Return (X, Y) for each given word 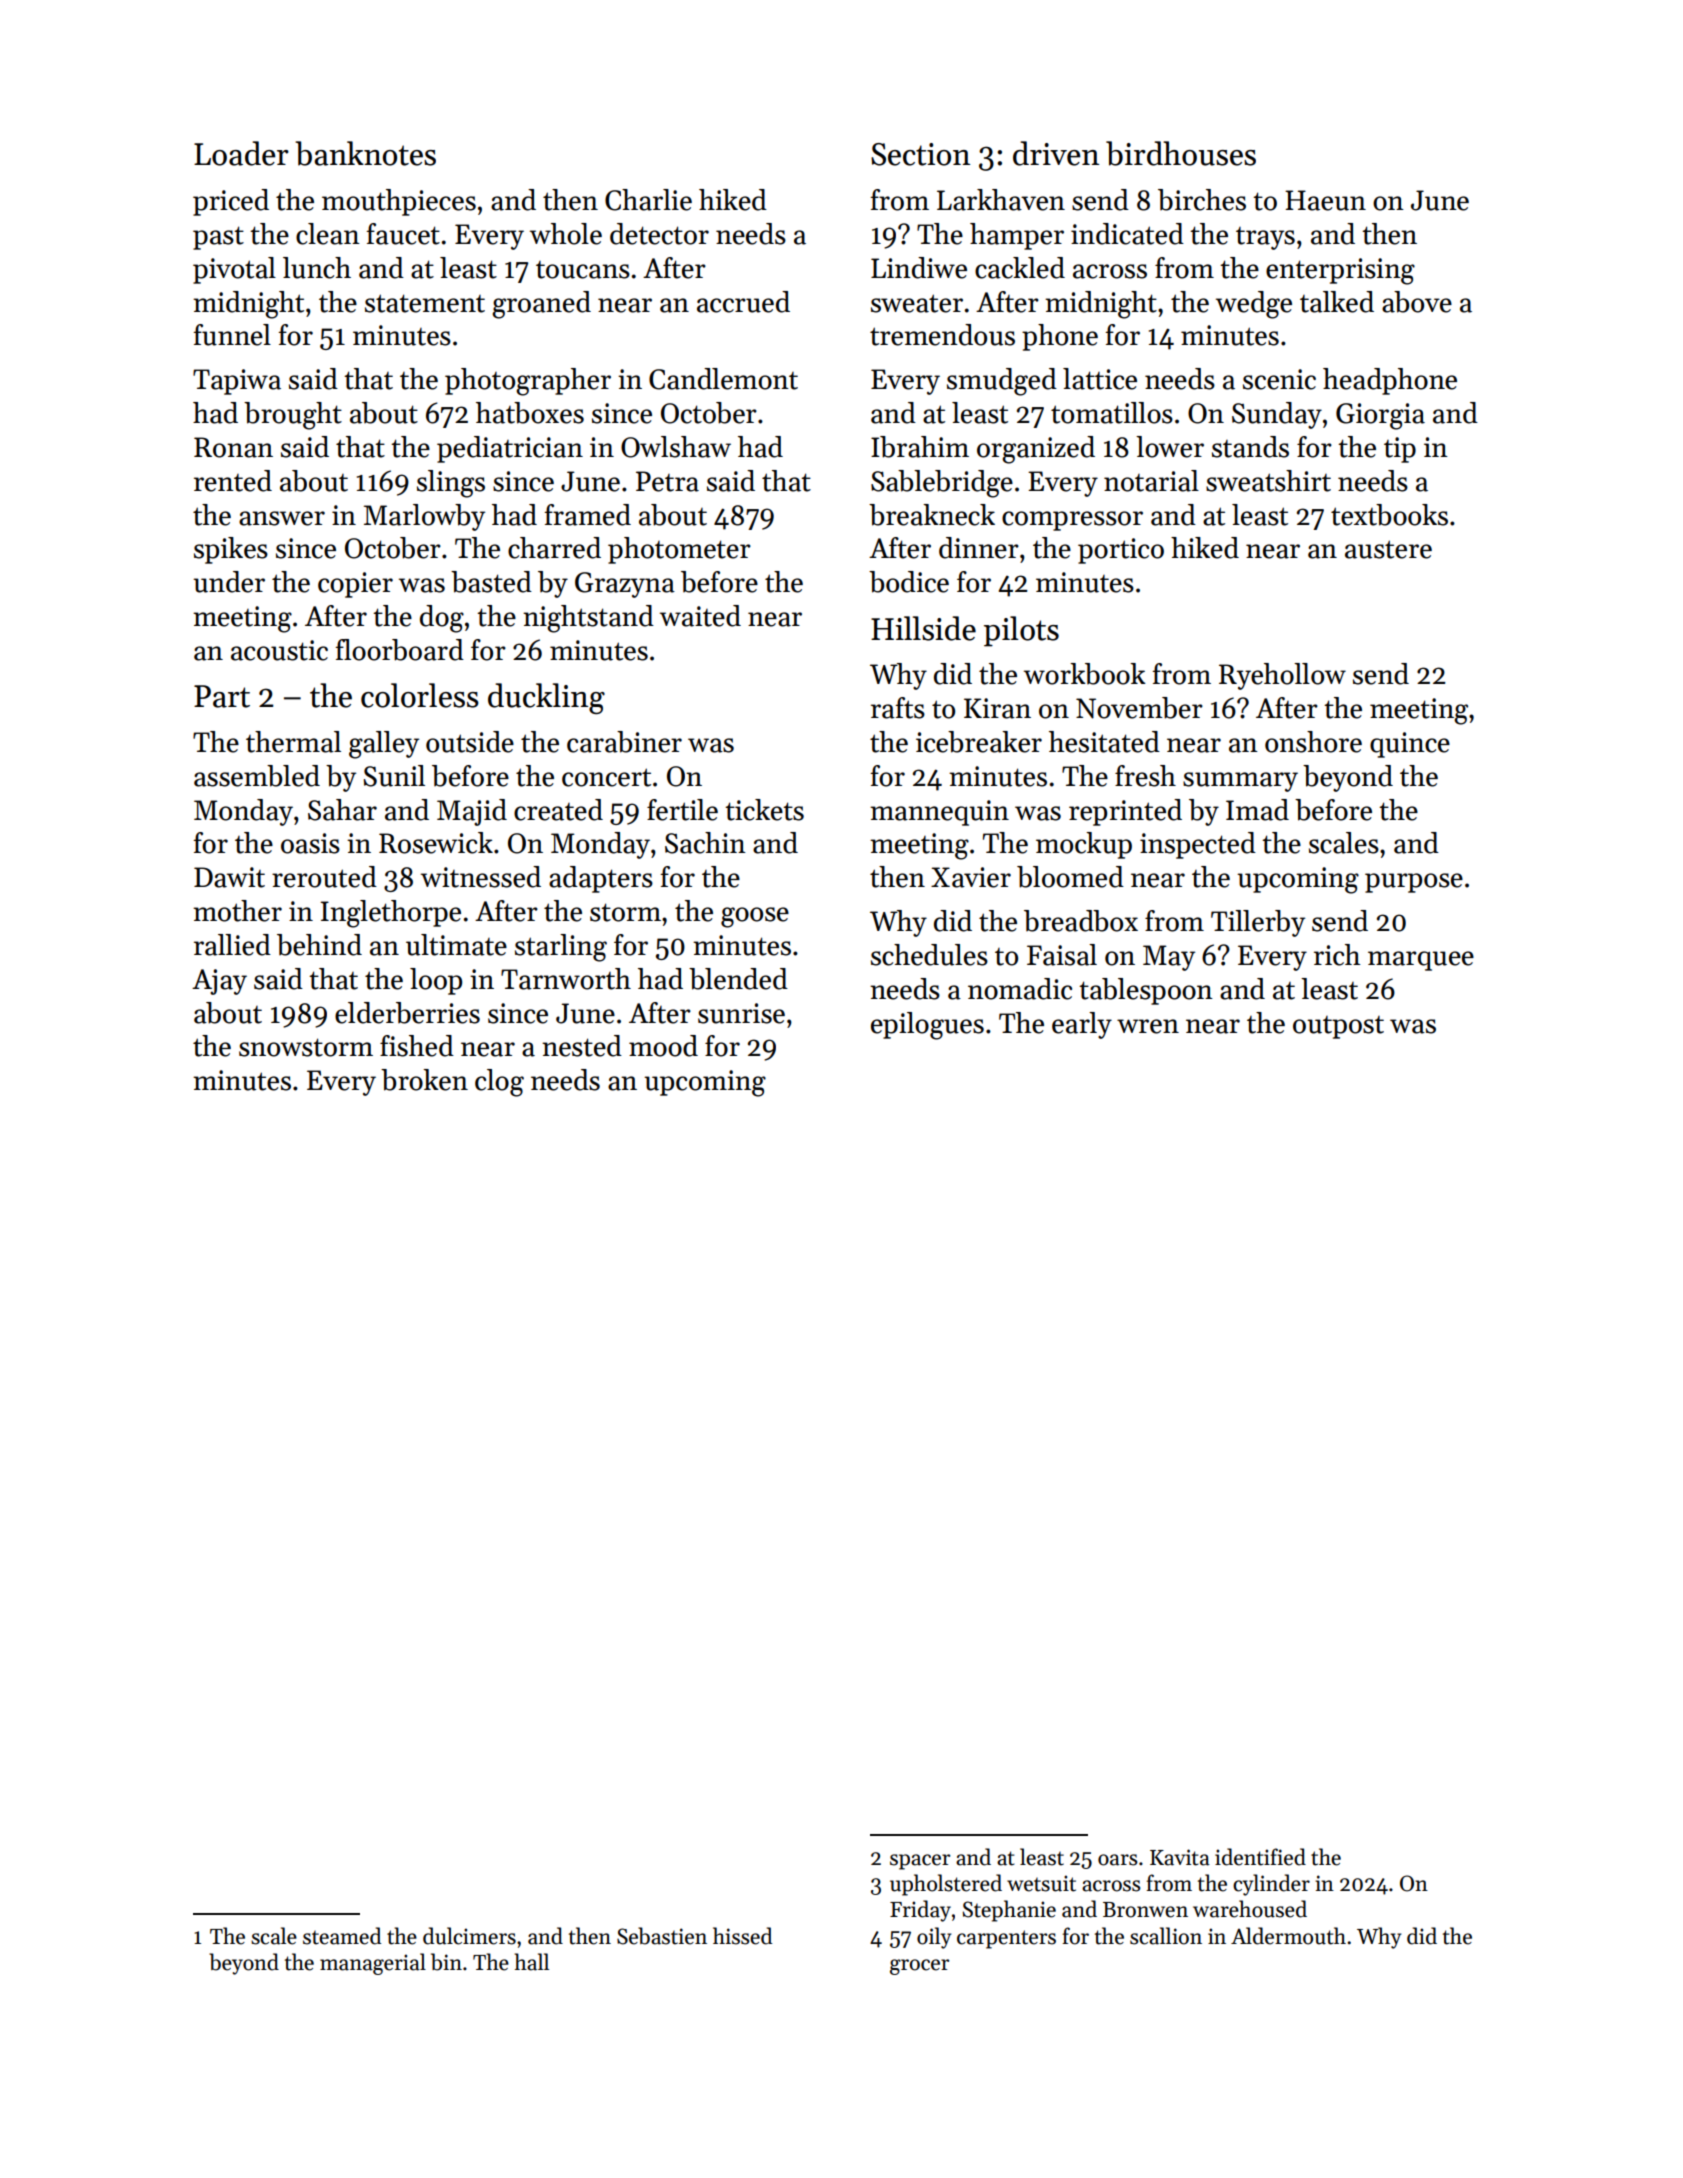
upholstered (946, 1885)
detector (659, 234)
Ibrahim (920, 447)
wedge (1254, 305)
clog (499, 1083)
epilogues (927, 1026)
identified (1260, 1857)
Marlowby (424, 517)
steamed (342, 1936)
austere (1388, 549)
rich (1337, 955)
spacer (920, 1862)
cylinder (1271, 1885)
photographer (528, 382)
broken (424, 1080)
